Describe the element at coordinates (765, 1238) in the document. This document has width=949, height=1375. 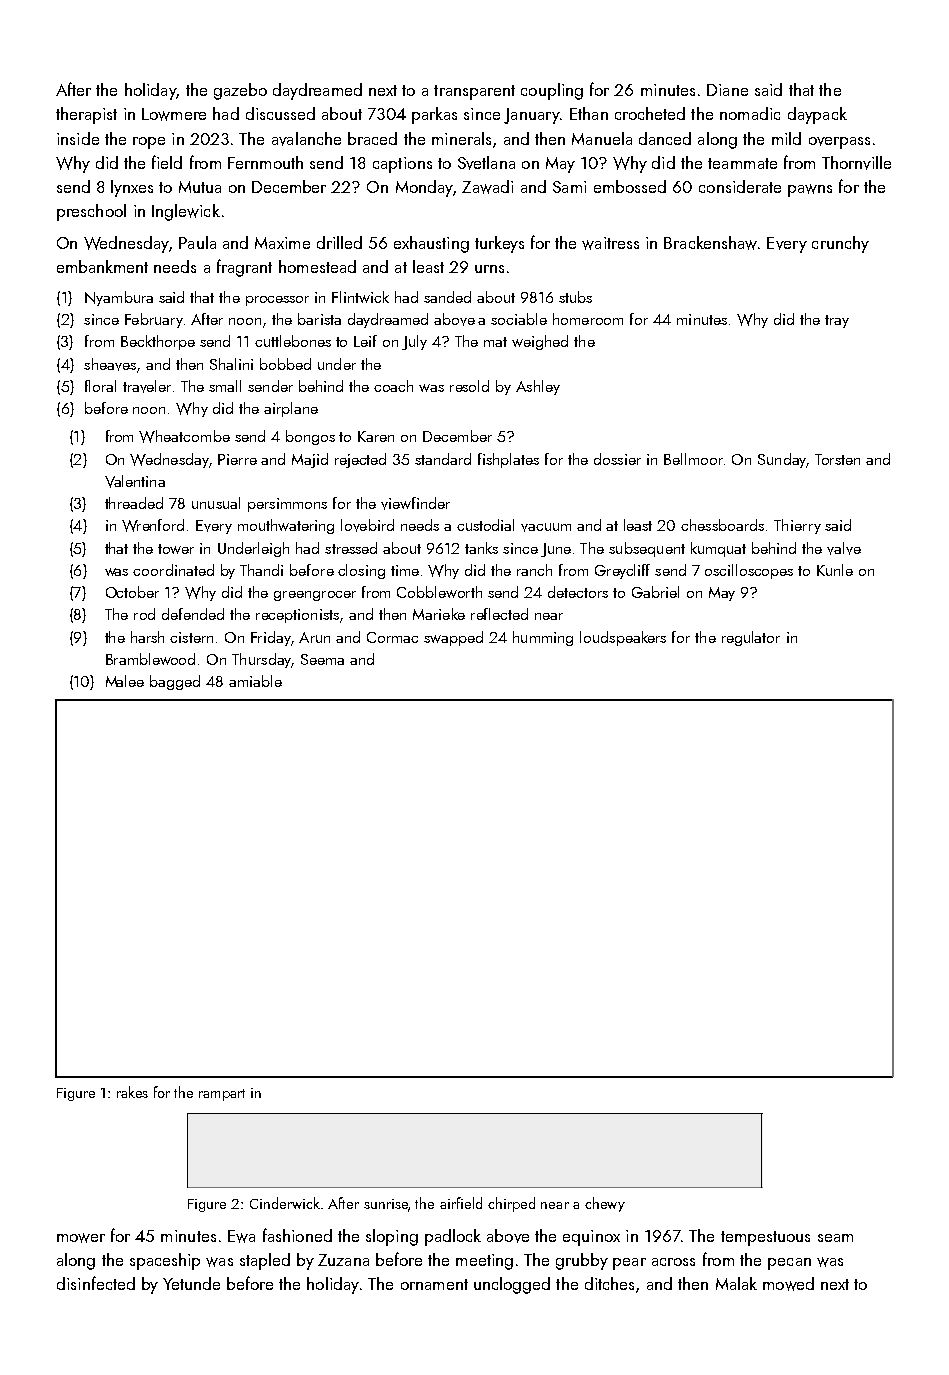
I see `tempestuous` at that location.
